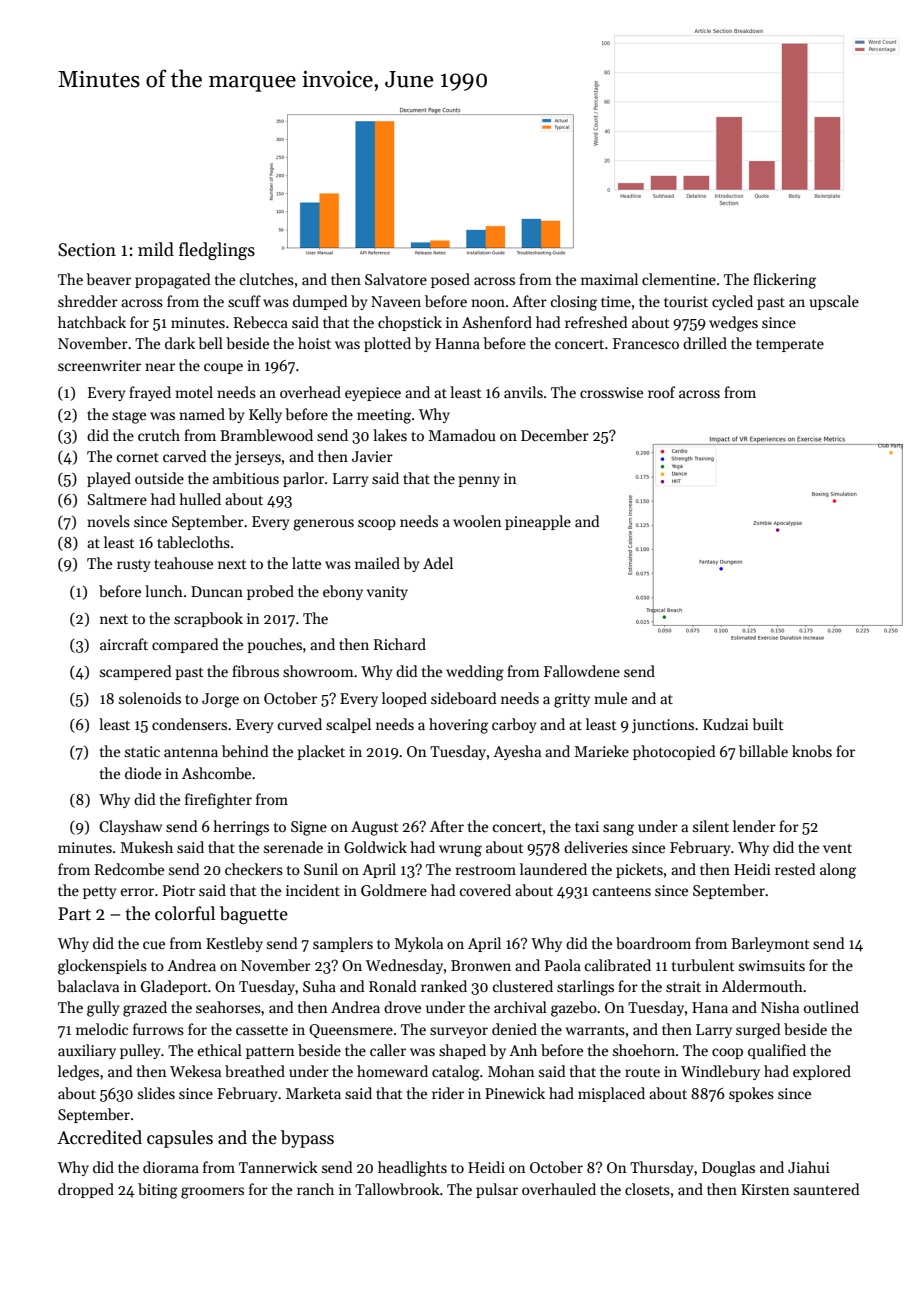 This screenshot has width=924, height=1308. What do you see at coordinates (728, 1169) in the screenshot?
I see `Douglas` at bounding box center [728, 1169].
